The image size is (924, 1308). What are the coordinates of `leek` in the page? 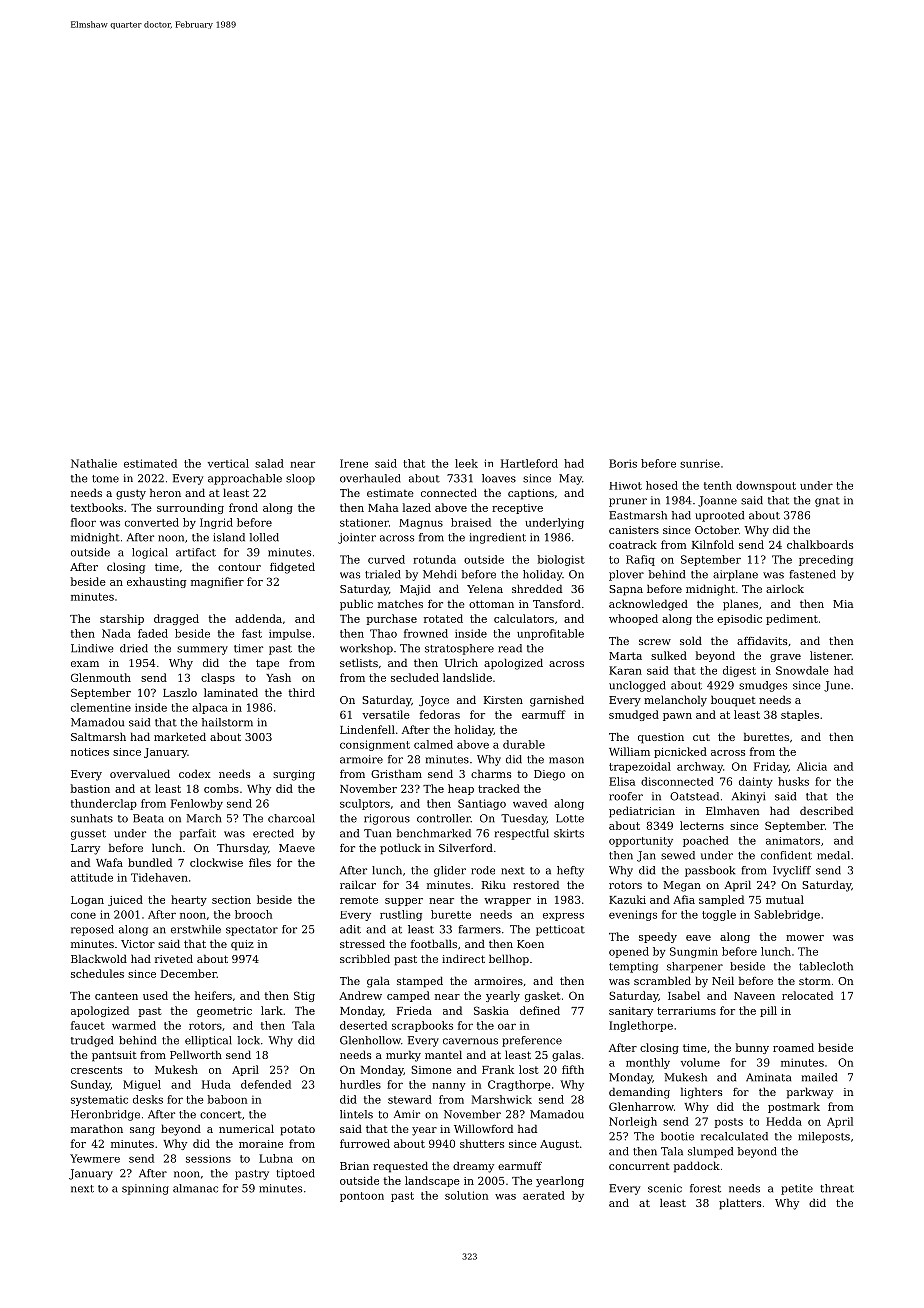 It's located at (466, 463).
